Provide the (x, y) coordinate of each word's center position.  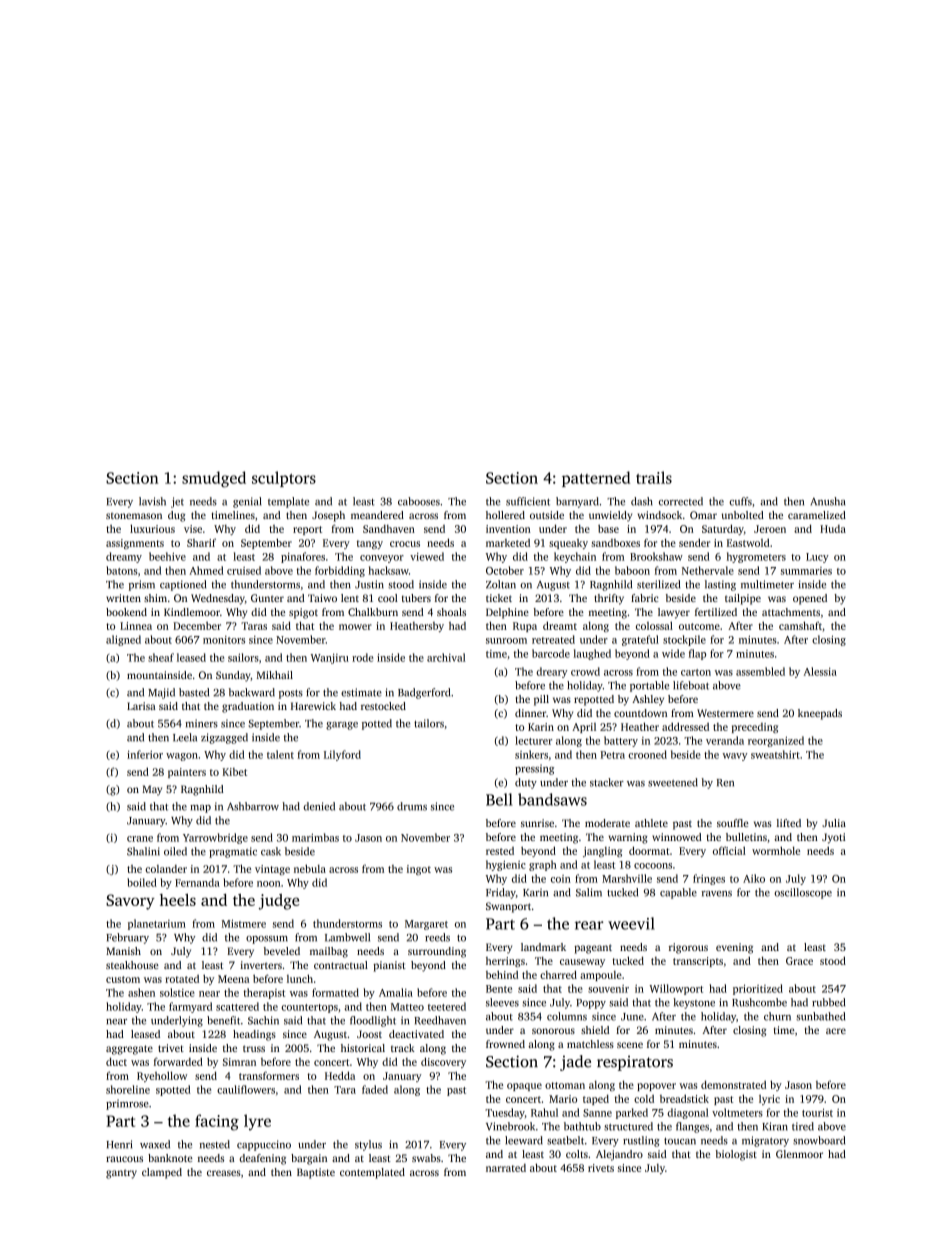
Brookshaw (656, 556)
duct (116, 1061)
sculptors (284, 479)
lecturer (533, 740)
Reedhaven (440, 1020)
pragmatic (233, 852)
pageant (593, 949)
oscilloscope (803, 893)
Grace (799, 961)
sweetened (673, 782)
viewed (427, 556)
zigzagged (224, 738)
